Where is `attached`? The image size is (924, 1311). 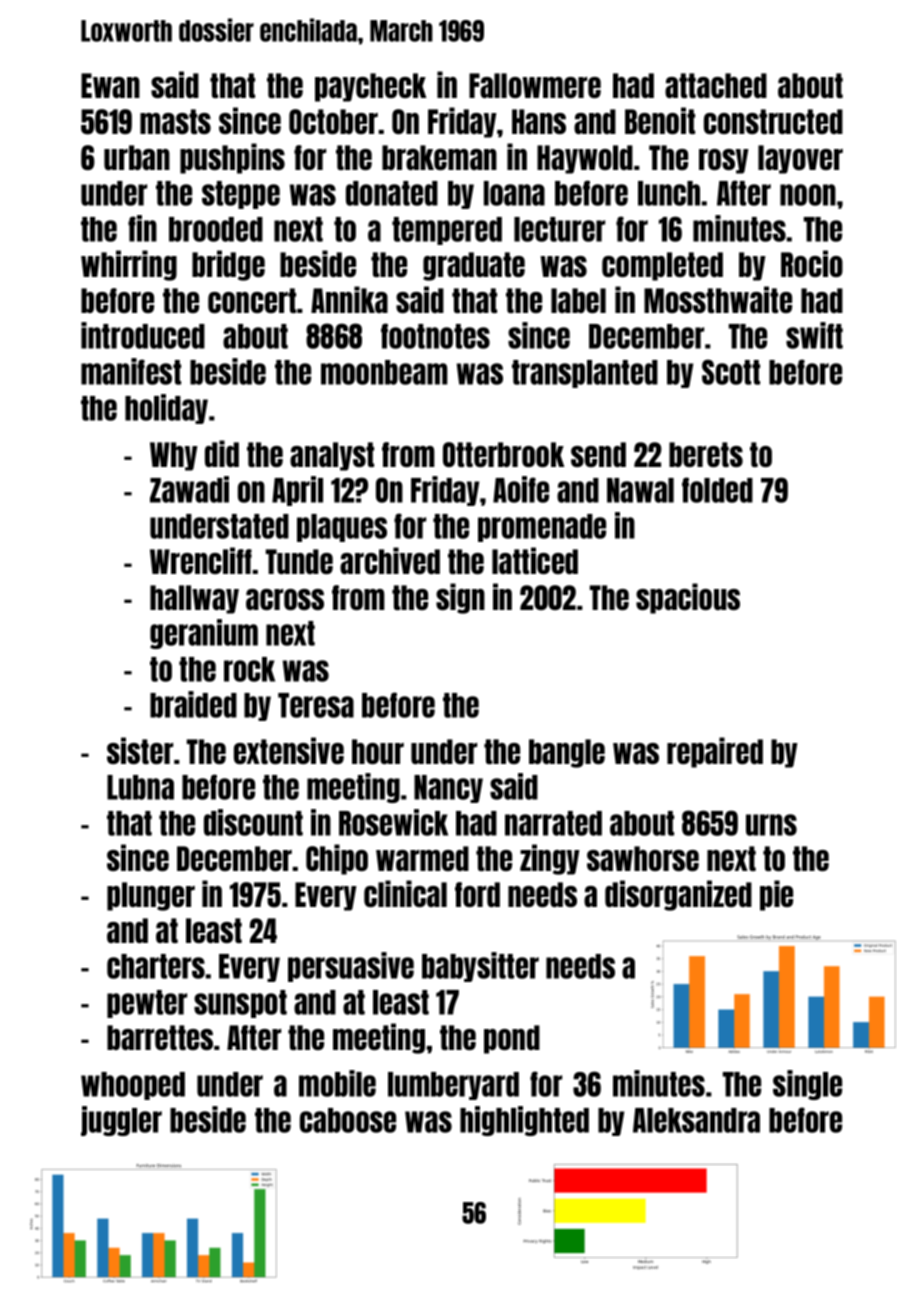 attached is located at coordinates (716, 85).
